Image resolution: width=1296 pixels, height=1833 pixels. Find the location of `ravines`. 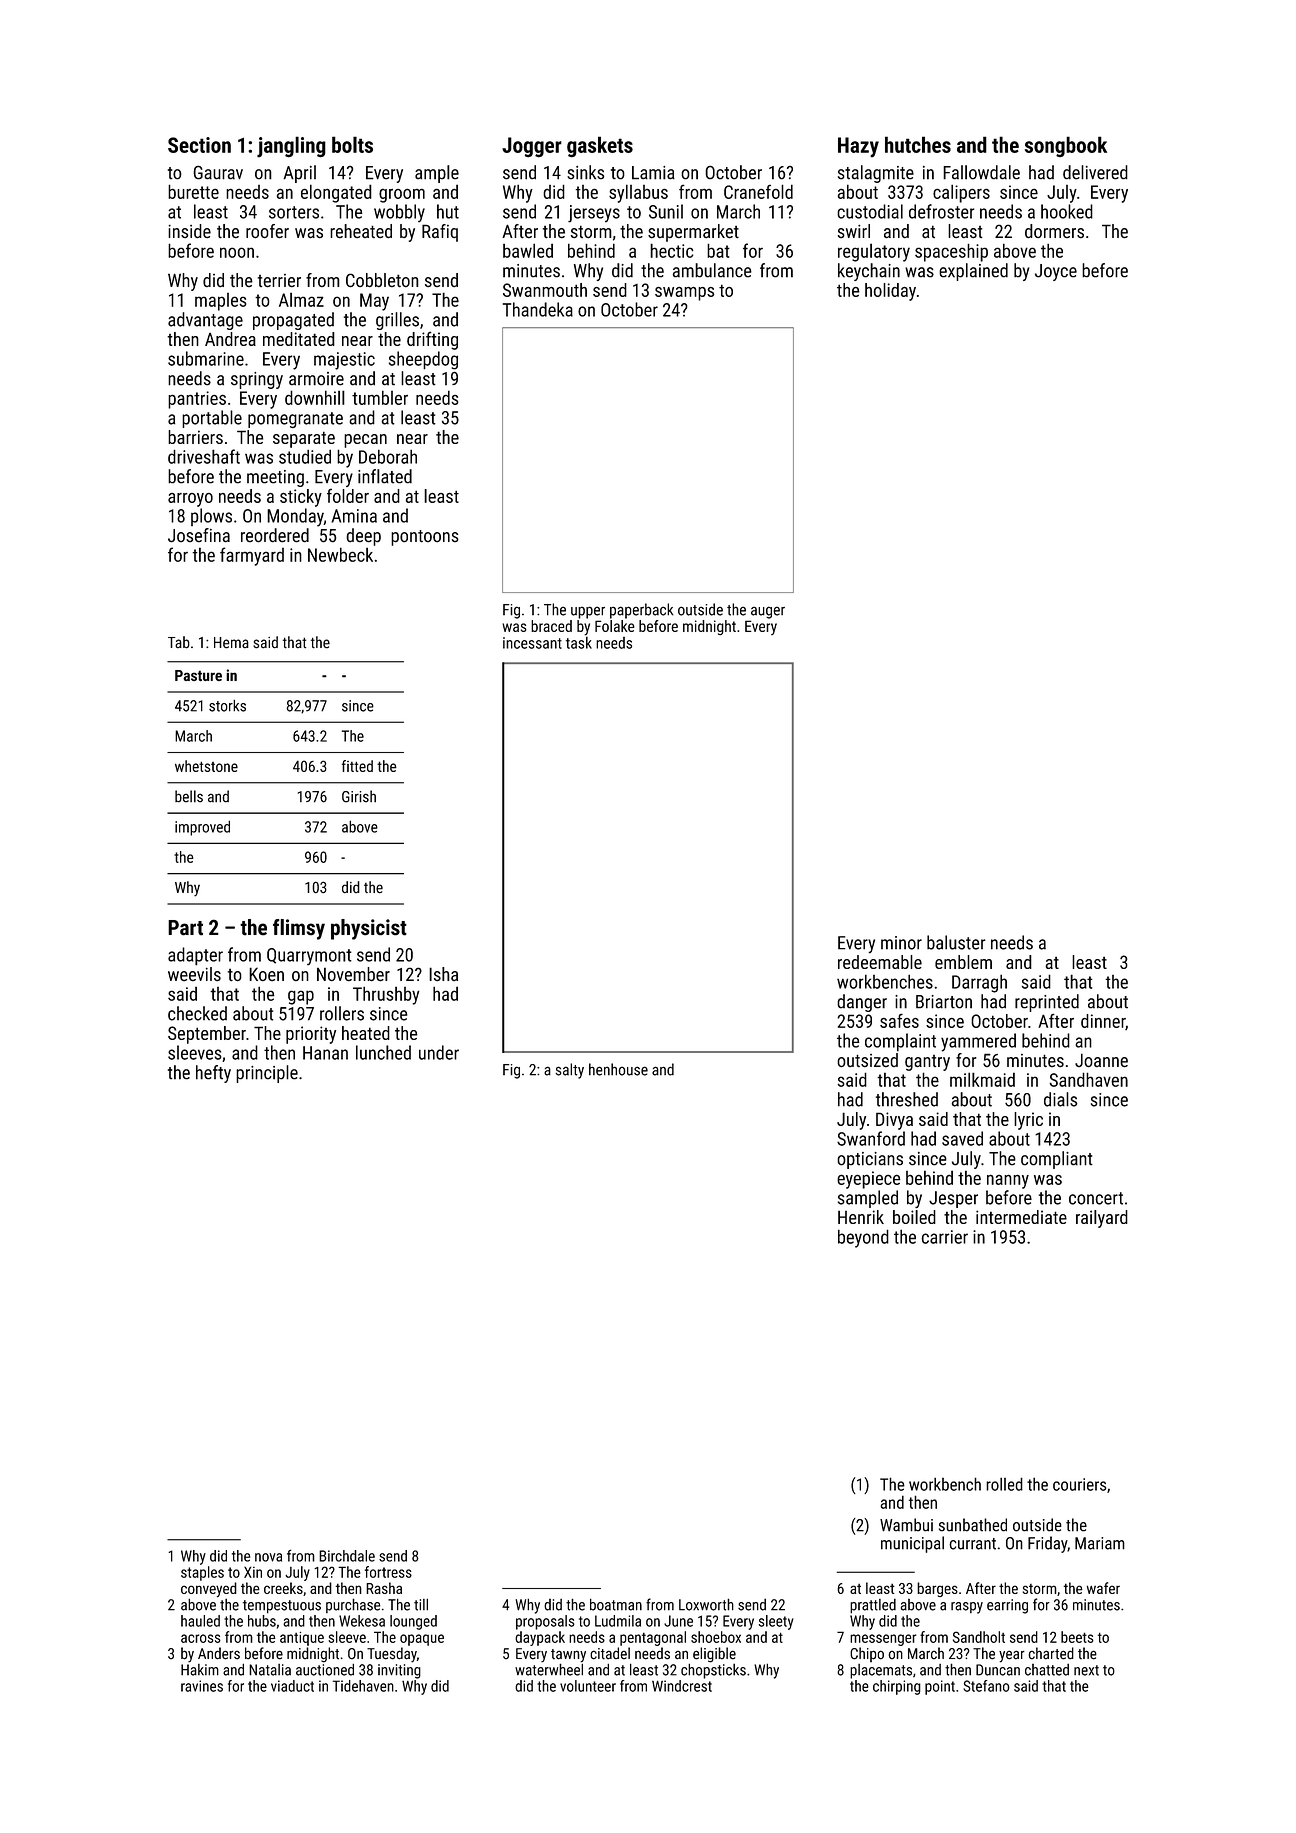

ravines is located at coordinates (202, 1686).
